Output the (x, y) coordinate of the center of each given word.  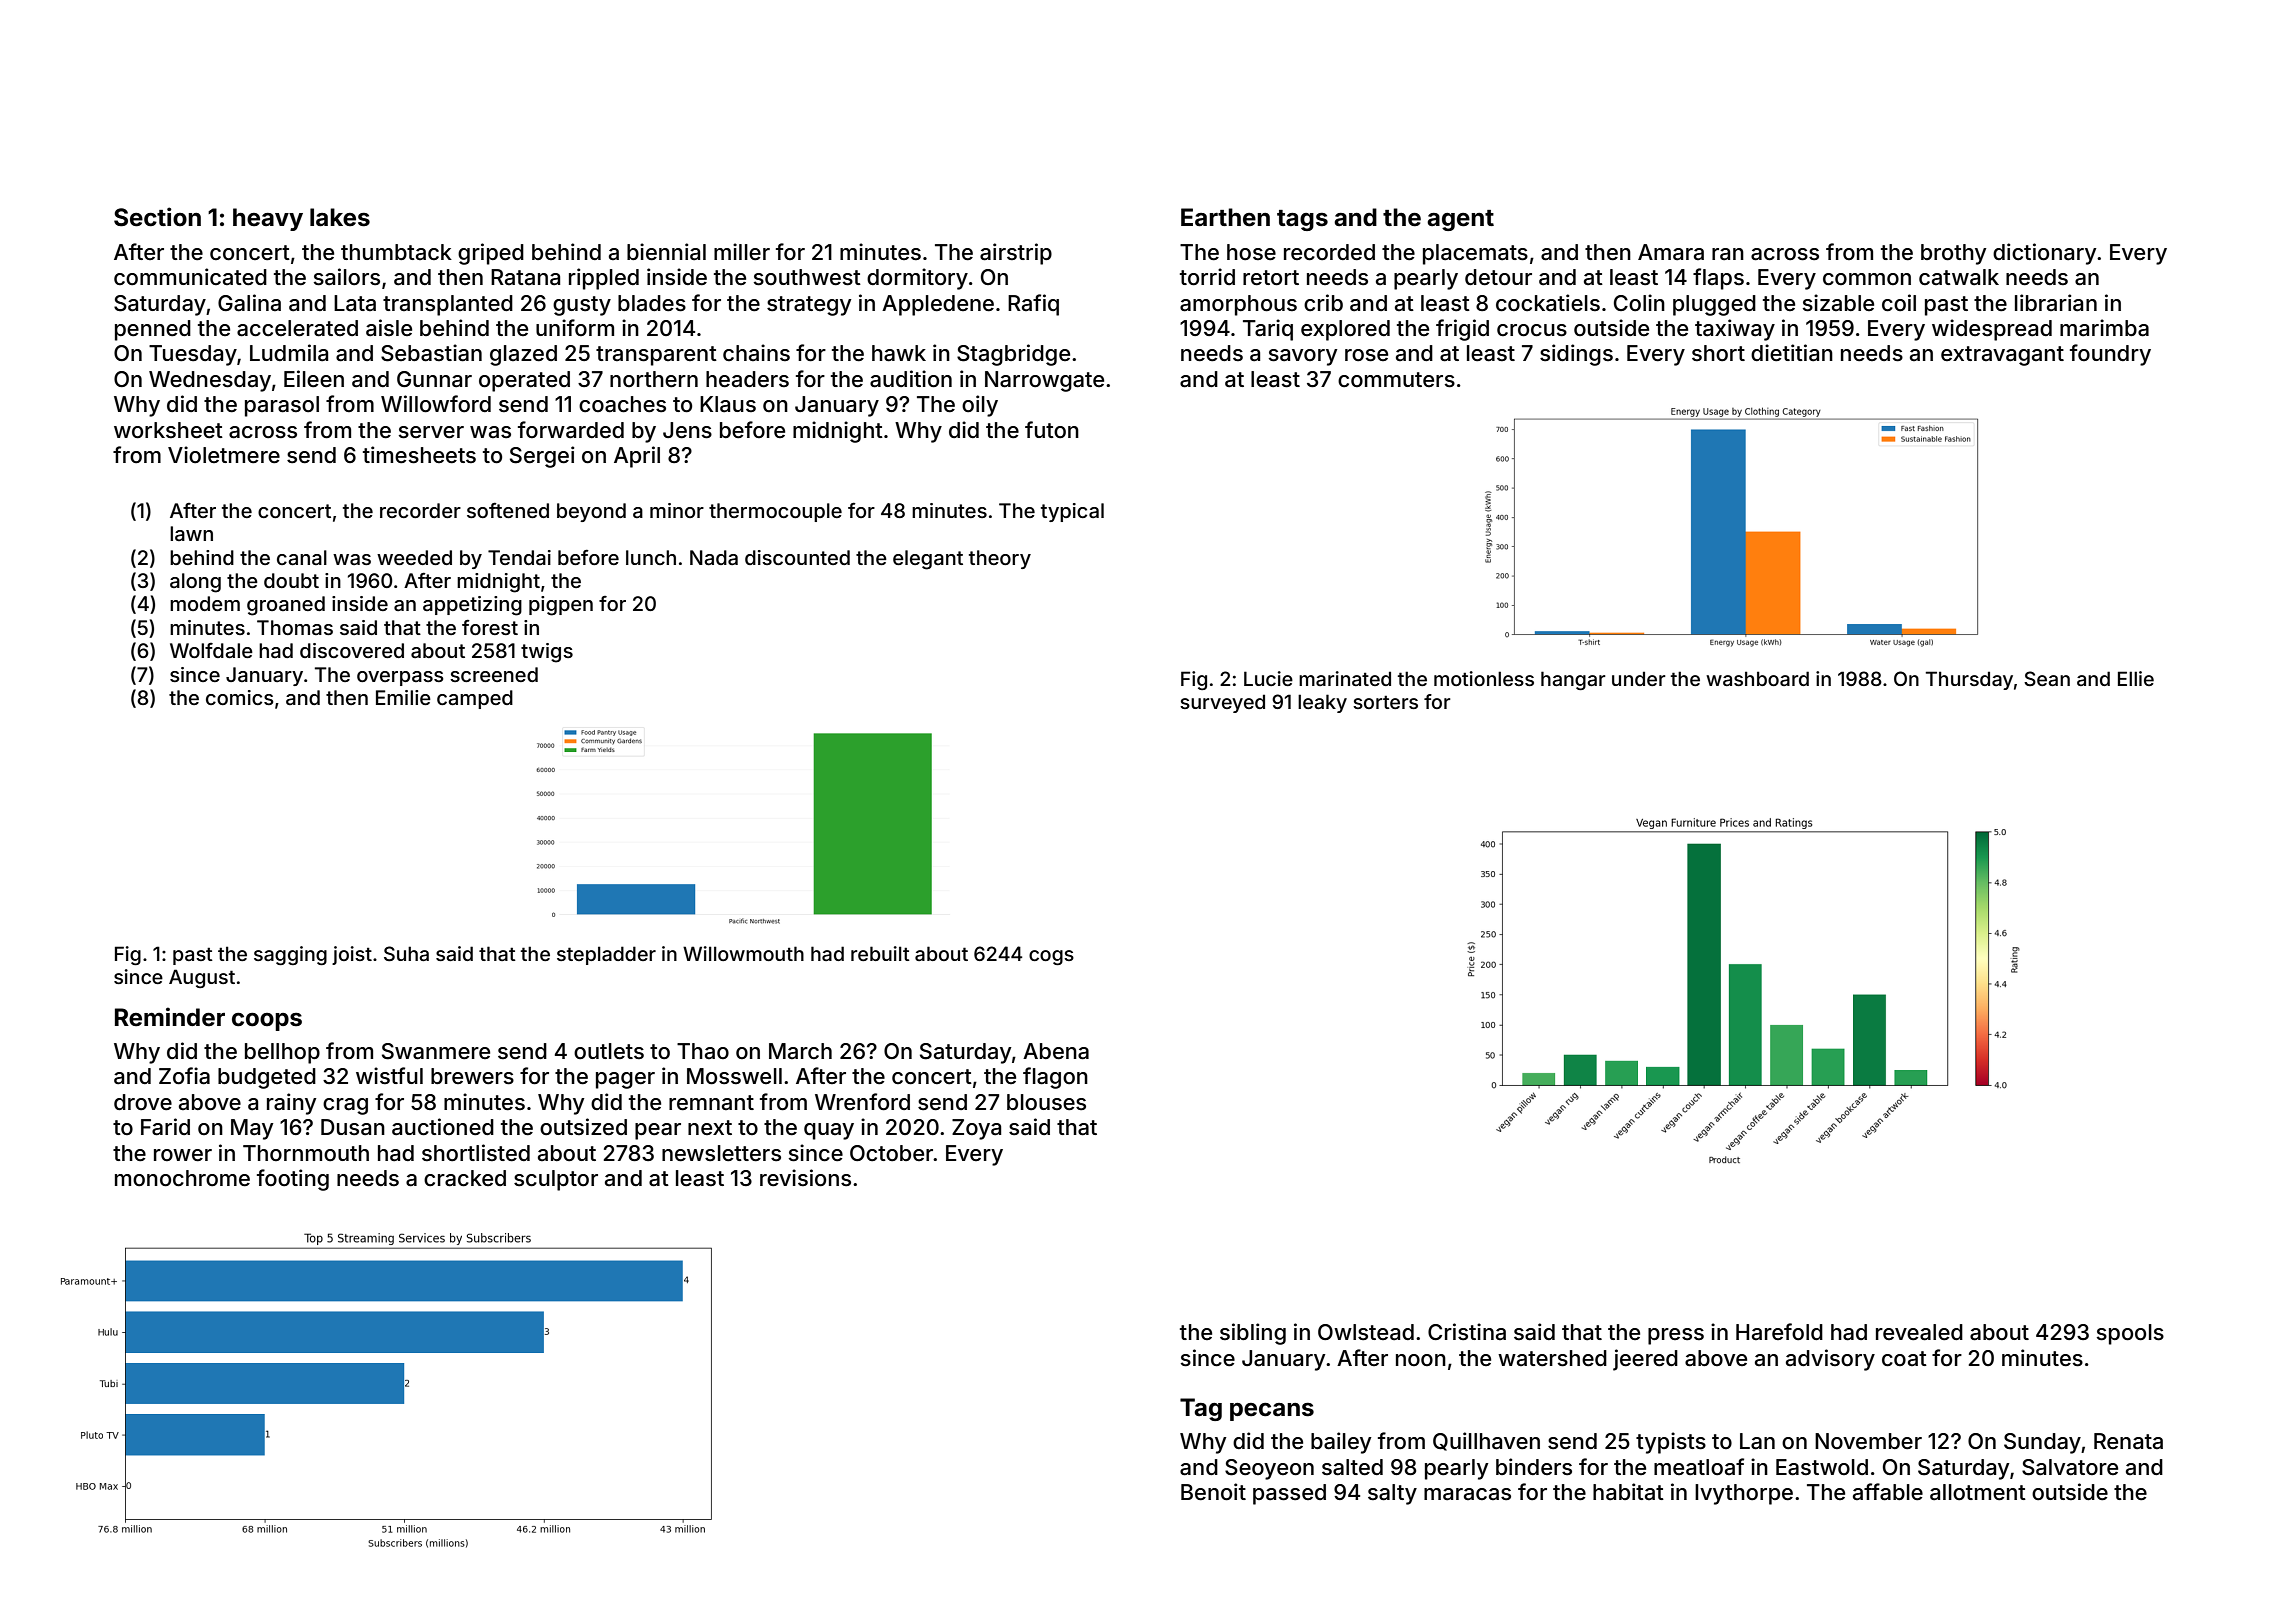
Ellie (2136, 678)
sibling (1253, 1334)
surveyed (1222, 703)
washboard (1757, 678)
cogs (1051, 957)
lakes (340, 217)
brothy (1954, 254)
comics (240, 697)
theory (1000, 559)
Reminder (170, 1017)
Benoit (1213, 1492)
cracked (465, 1178)
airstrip (1016, 254)
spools (2130, 1334)
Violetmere (224, 455)
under (1639, 678)
